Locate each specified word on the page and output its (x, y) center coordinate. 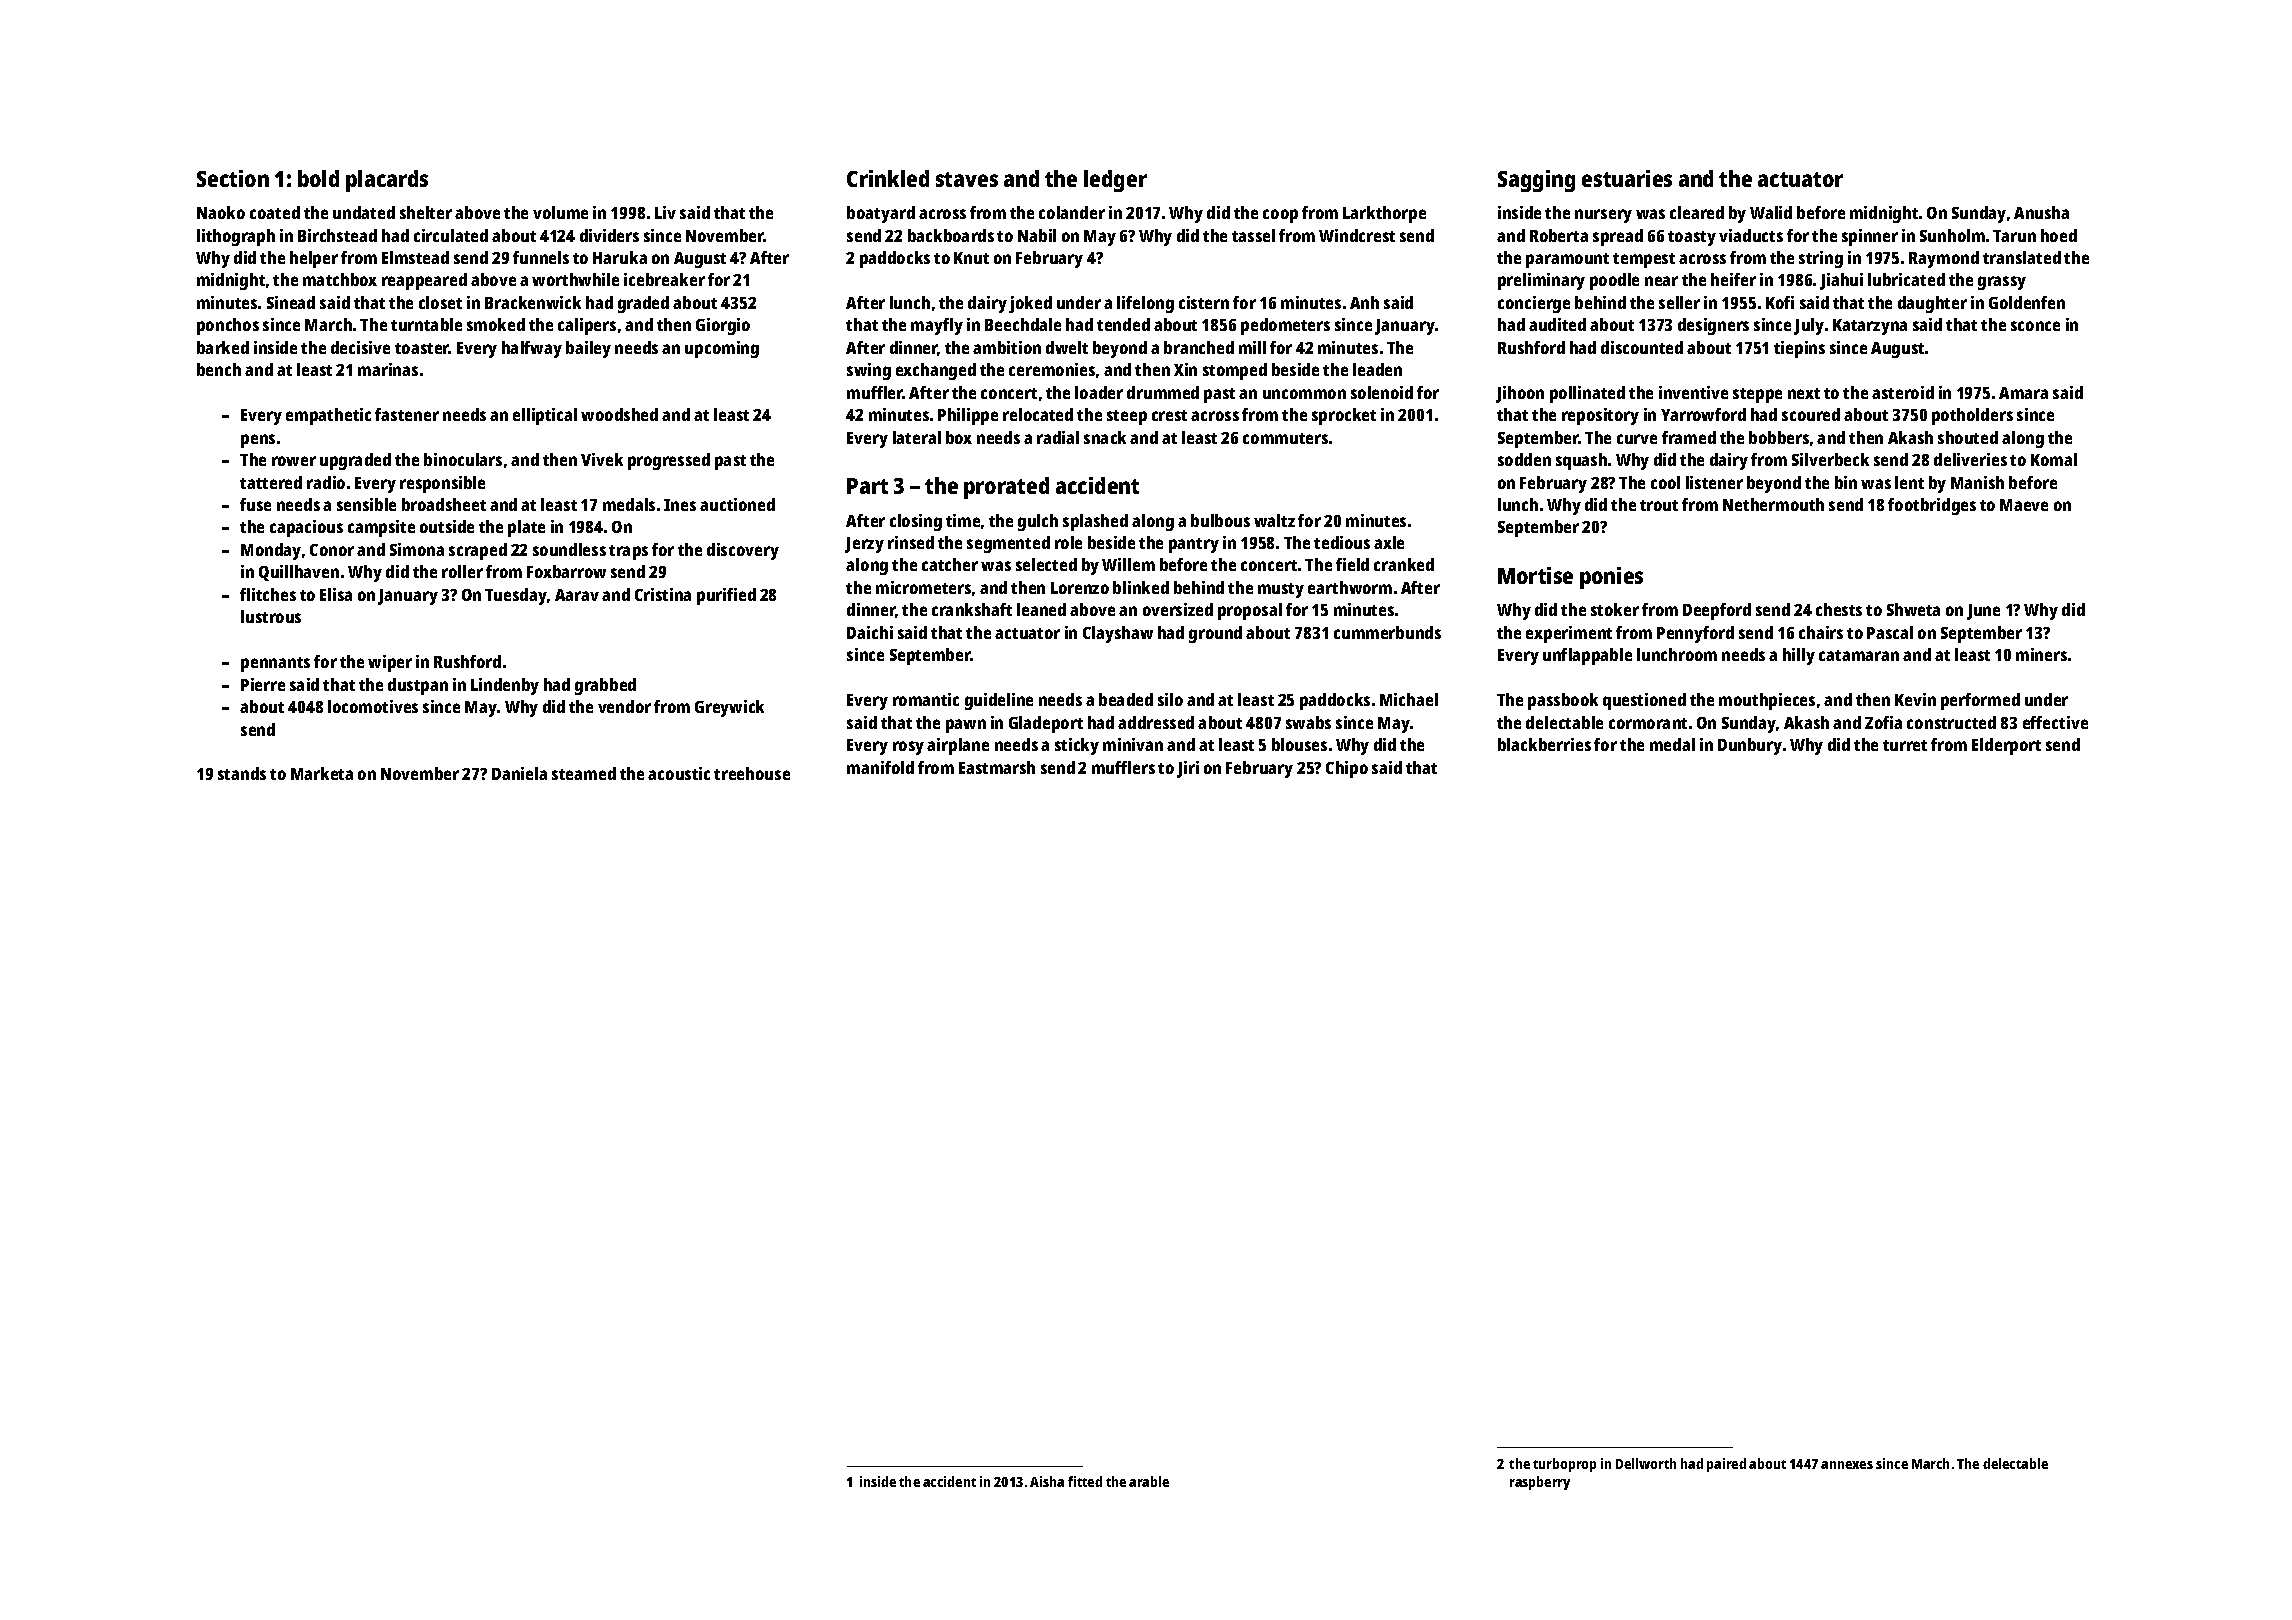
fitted (1085, 1481)
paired (1726, 1465)
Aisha (1047, 1481)
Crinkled (888, 178)
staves (967, 179)
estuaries (1627, 178)
